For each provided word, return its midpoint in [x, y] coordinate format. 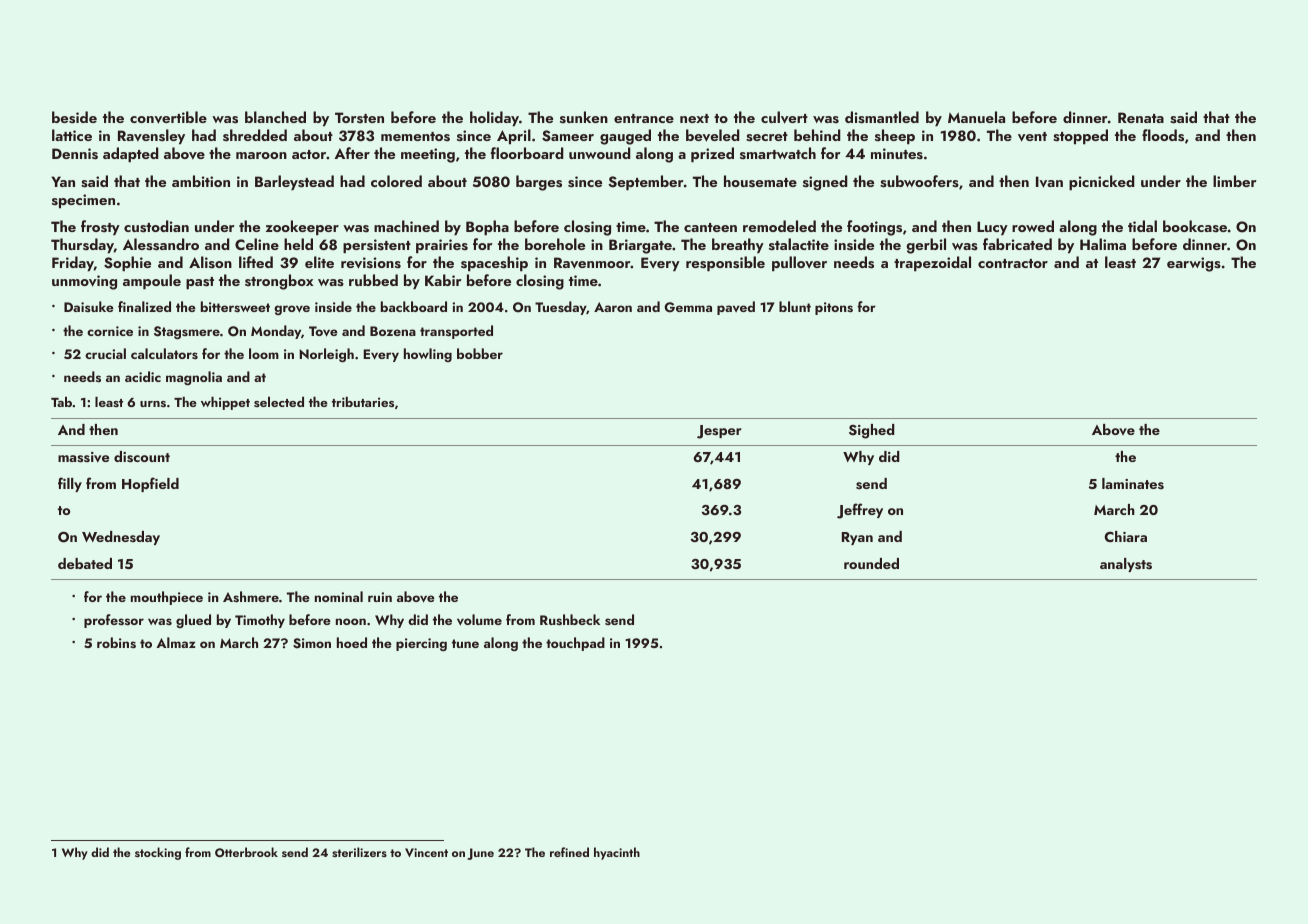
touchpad [575, 644]
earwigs [1194, 264]
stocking [158, 853]
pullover [799, 263]
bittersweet [235, 306]
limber [1235, 181]
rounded [871, 563]
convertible [168, 117]
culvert [784, 117]
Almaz [175, 642]
